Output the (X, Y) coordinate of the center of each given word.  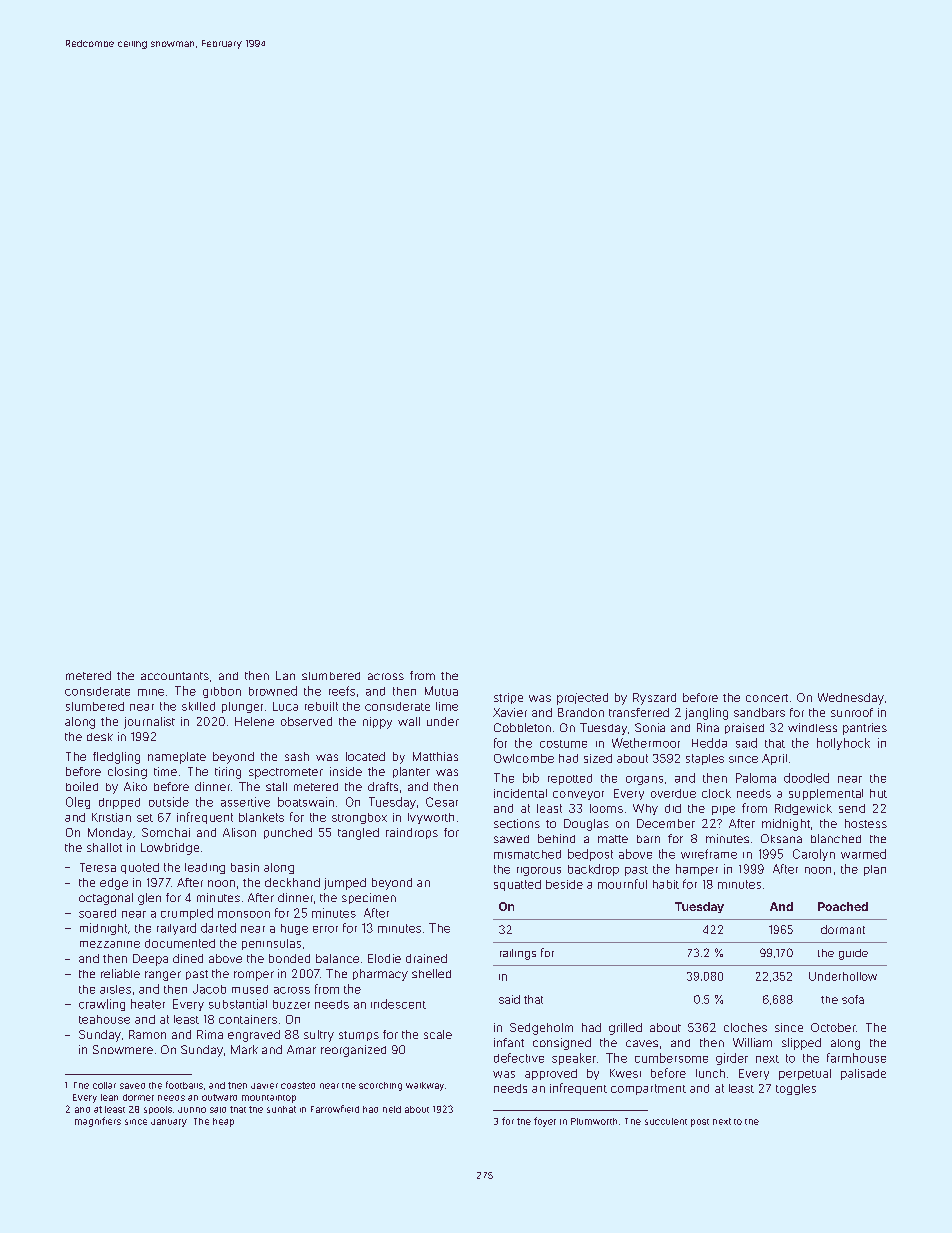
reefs (342, 691)
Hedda (709, 743)
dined (188, 958)
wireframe (709, 854)
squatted (517, 885)
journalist (149, 723)
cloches (745, 1027)
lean (109, 1097)
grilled (625, 1029)
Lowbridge (170, 849)
